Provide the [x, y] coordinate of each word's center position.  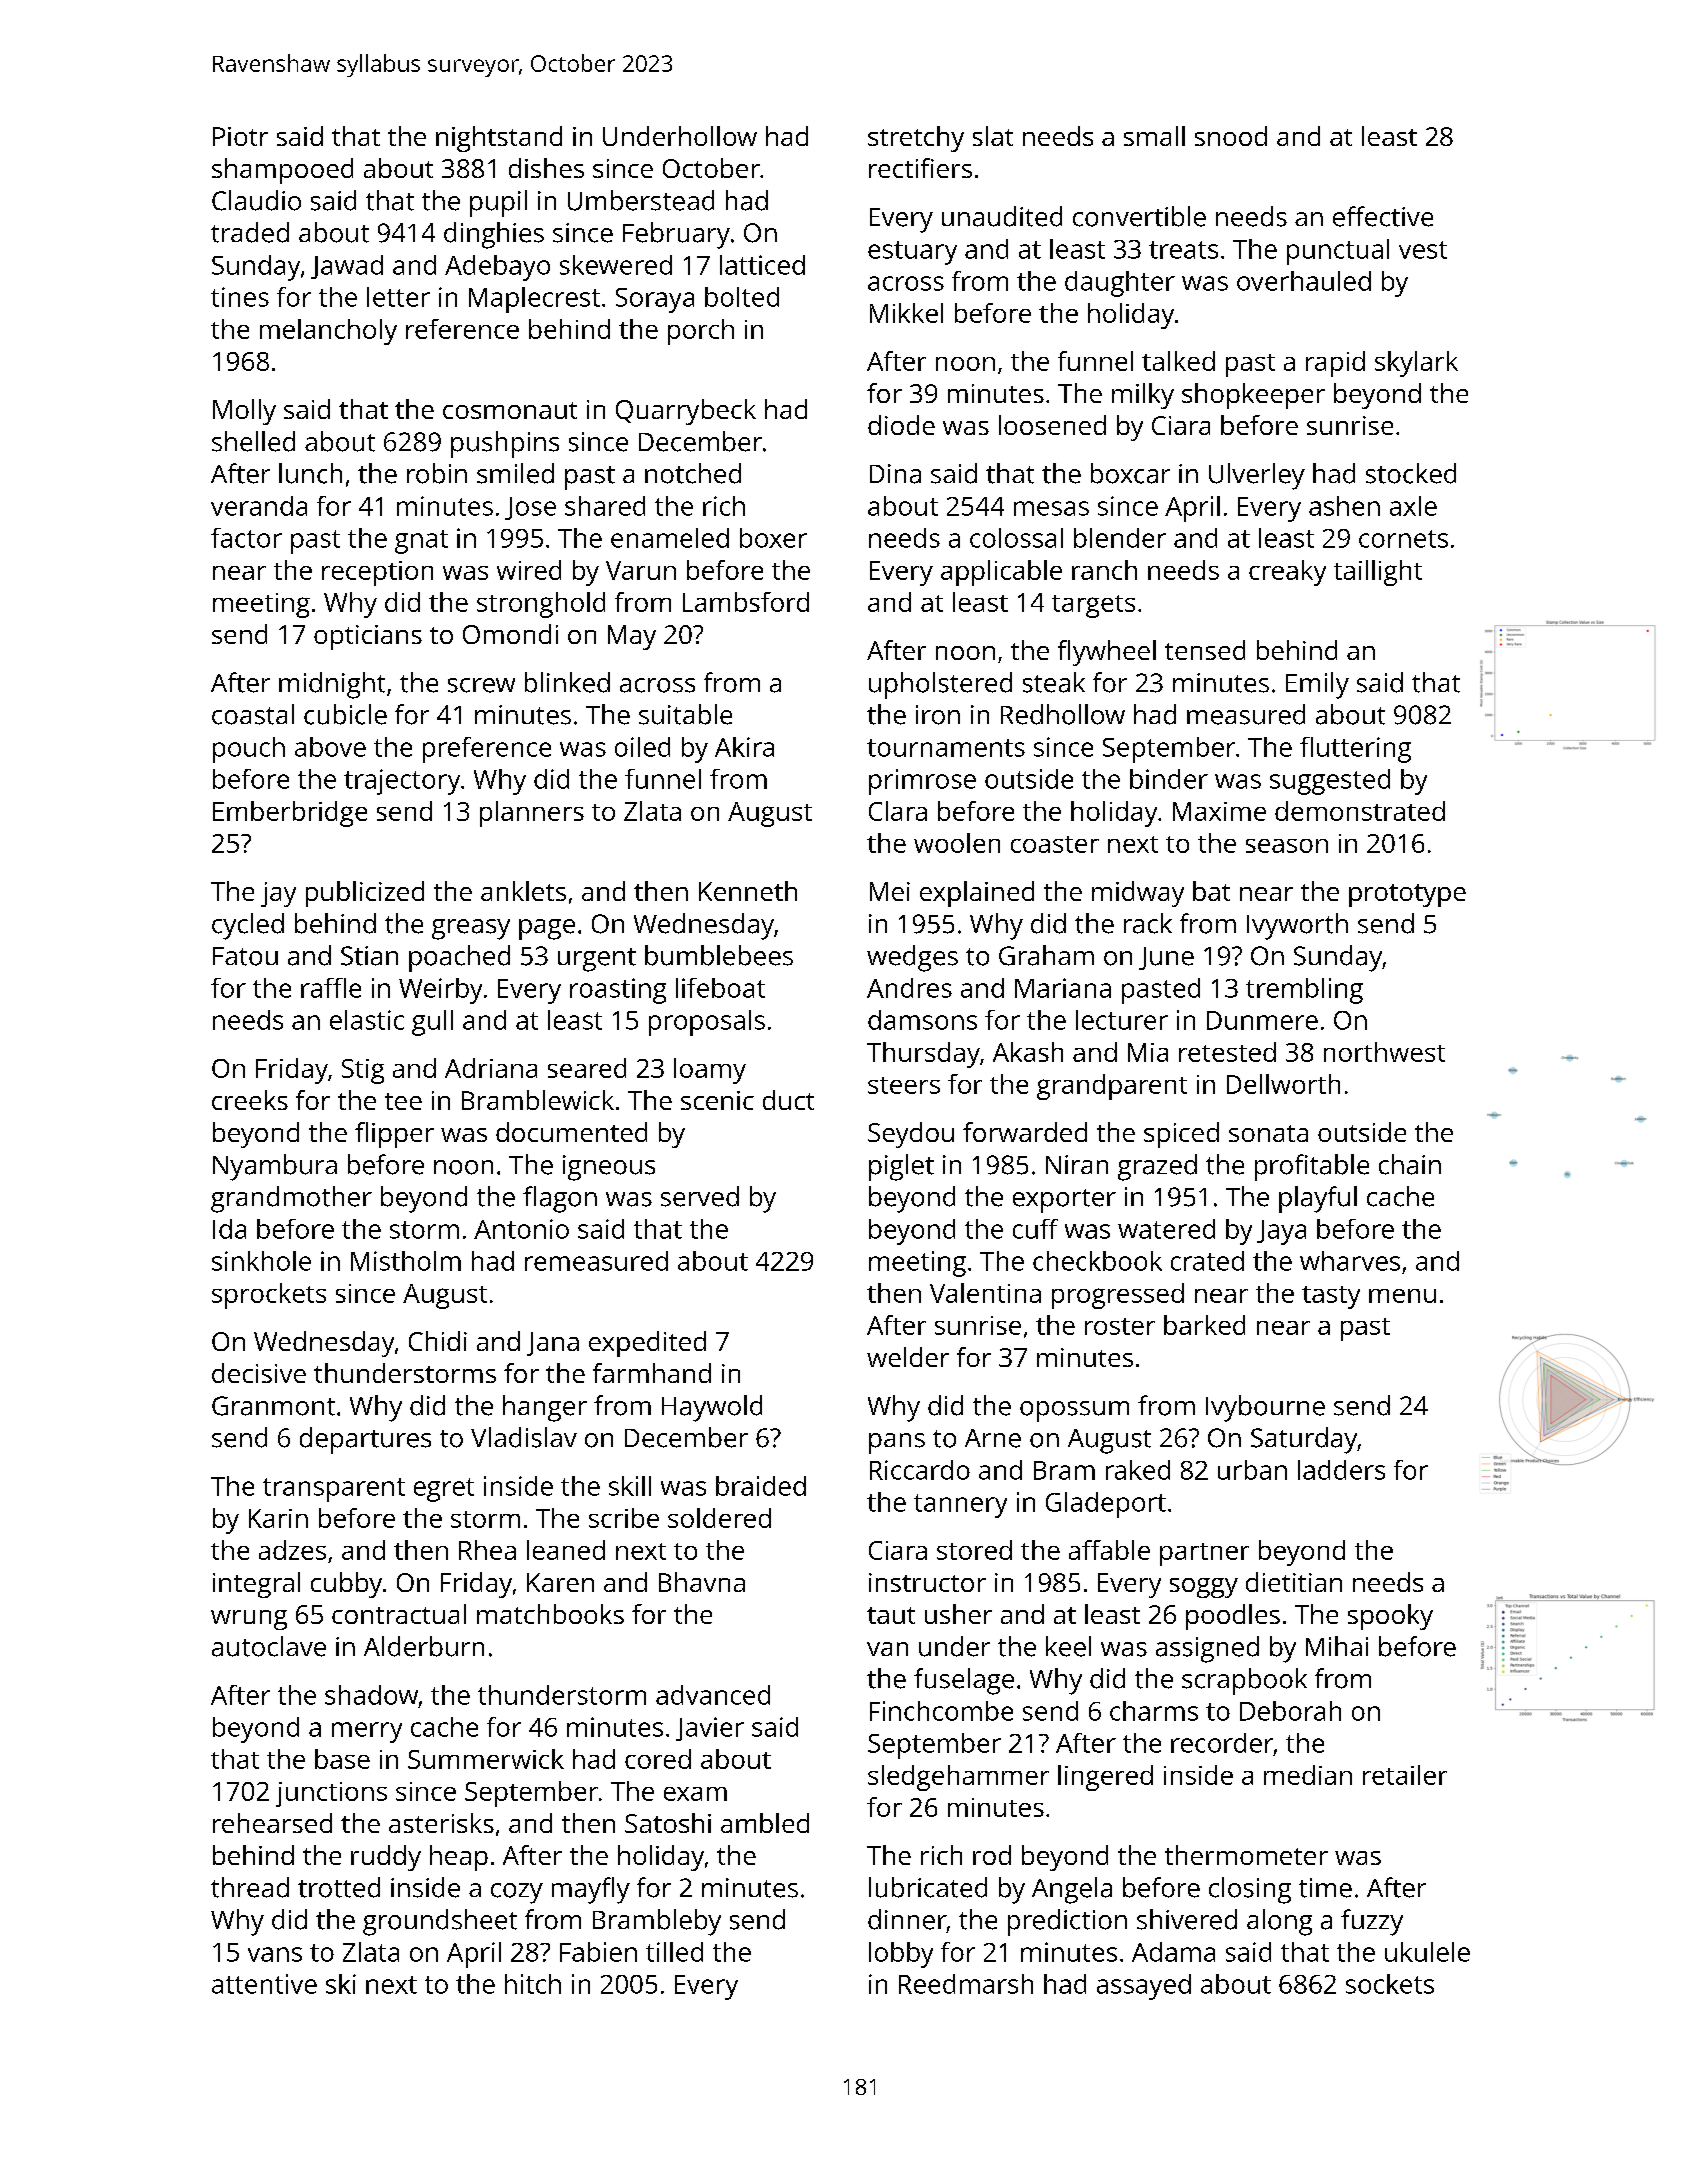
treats [1183, 250]
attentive [264, 1984]
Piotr [240, 136]
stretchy [916, 139]
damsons [922, 1020]
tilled [674, 1952]
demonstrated [1360, 811]
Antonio [521, 1229]
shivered [1187, 1919]
